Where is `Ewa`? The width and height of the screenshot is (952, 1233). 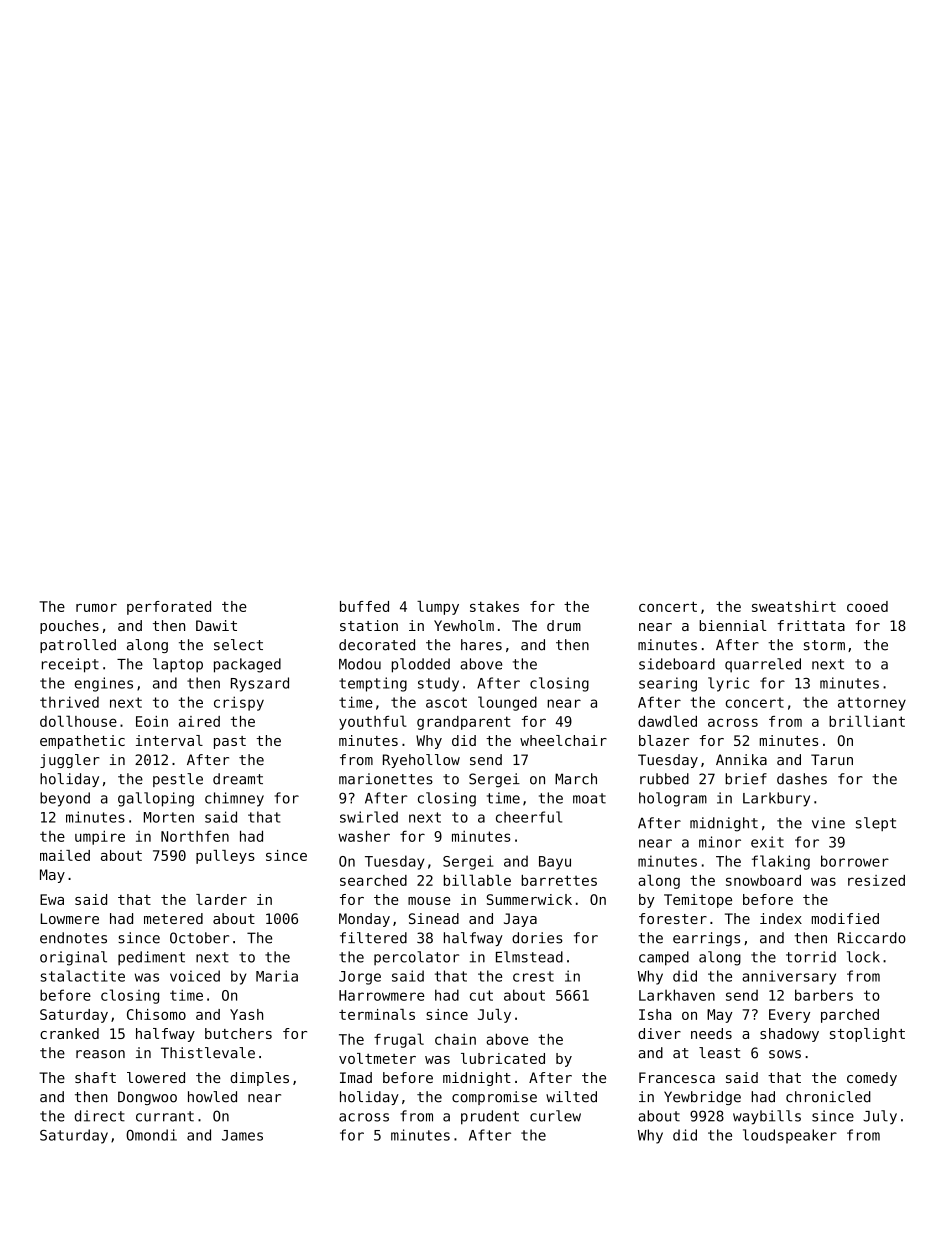
Ewa is located at coordinates (52, 899).
